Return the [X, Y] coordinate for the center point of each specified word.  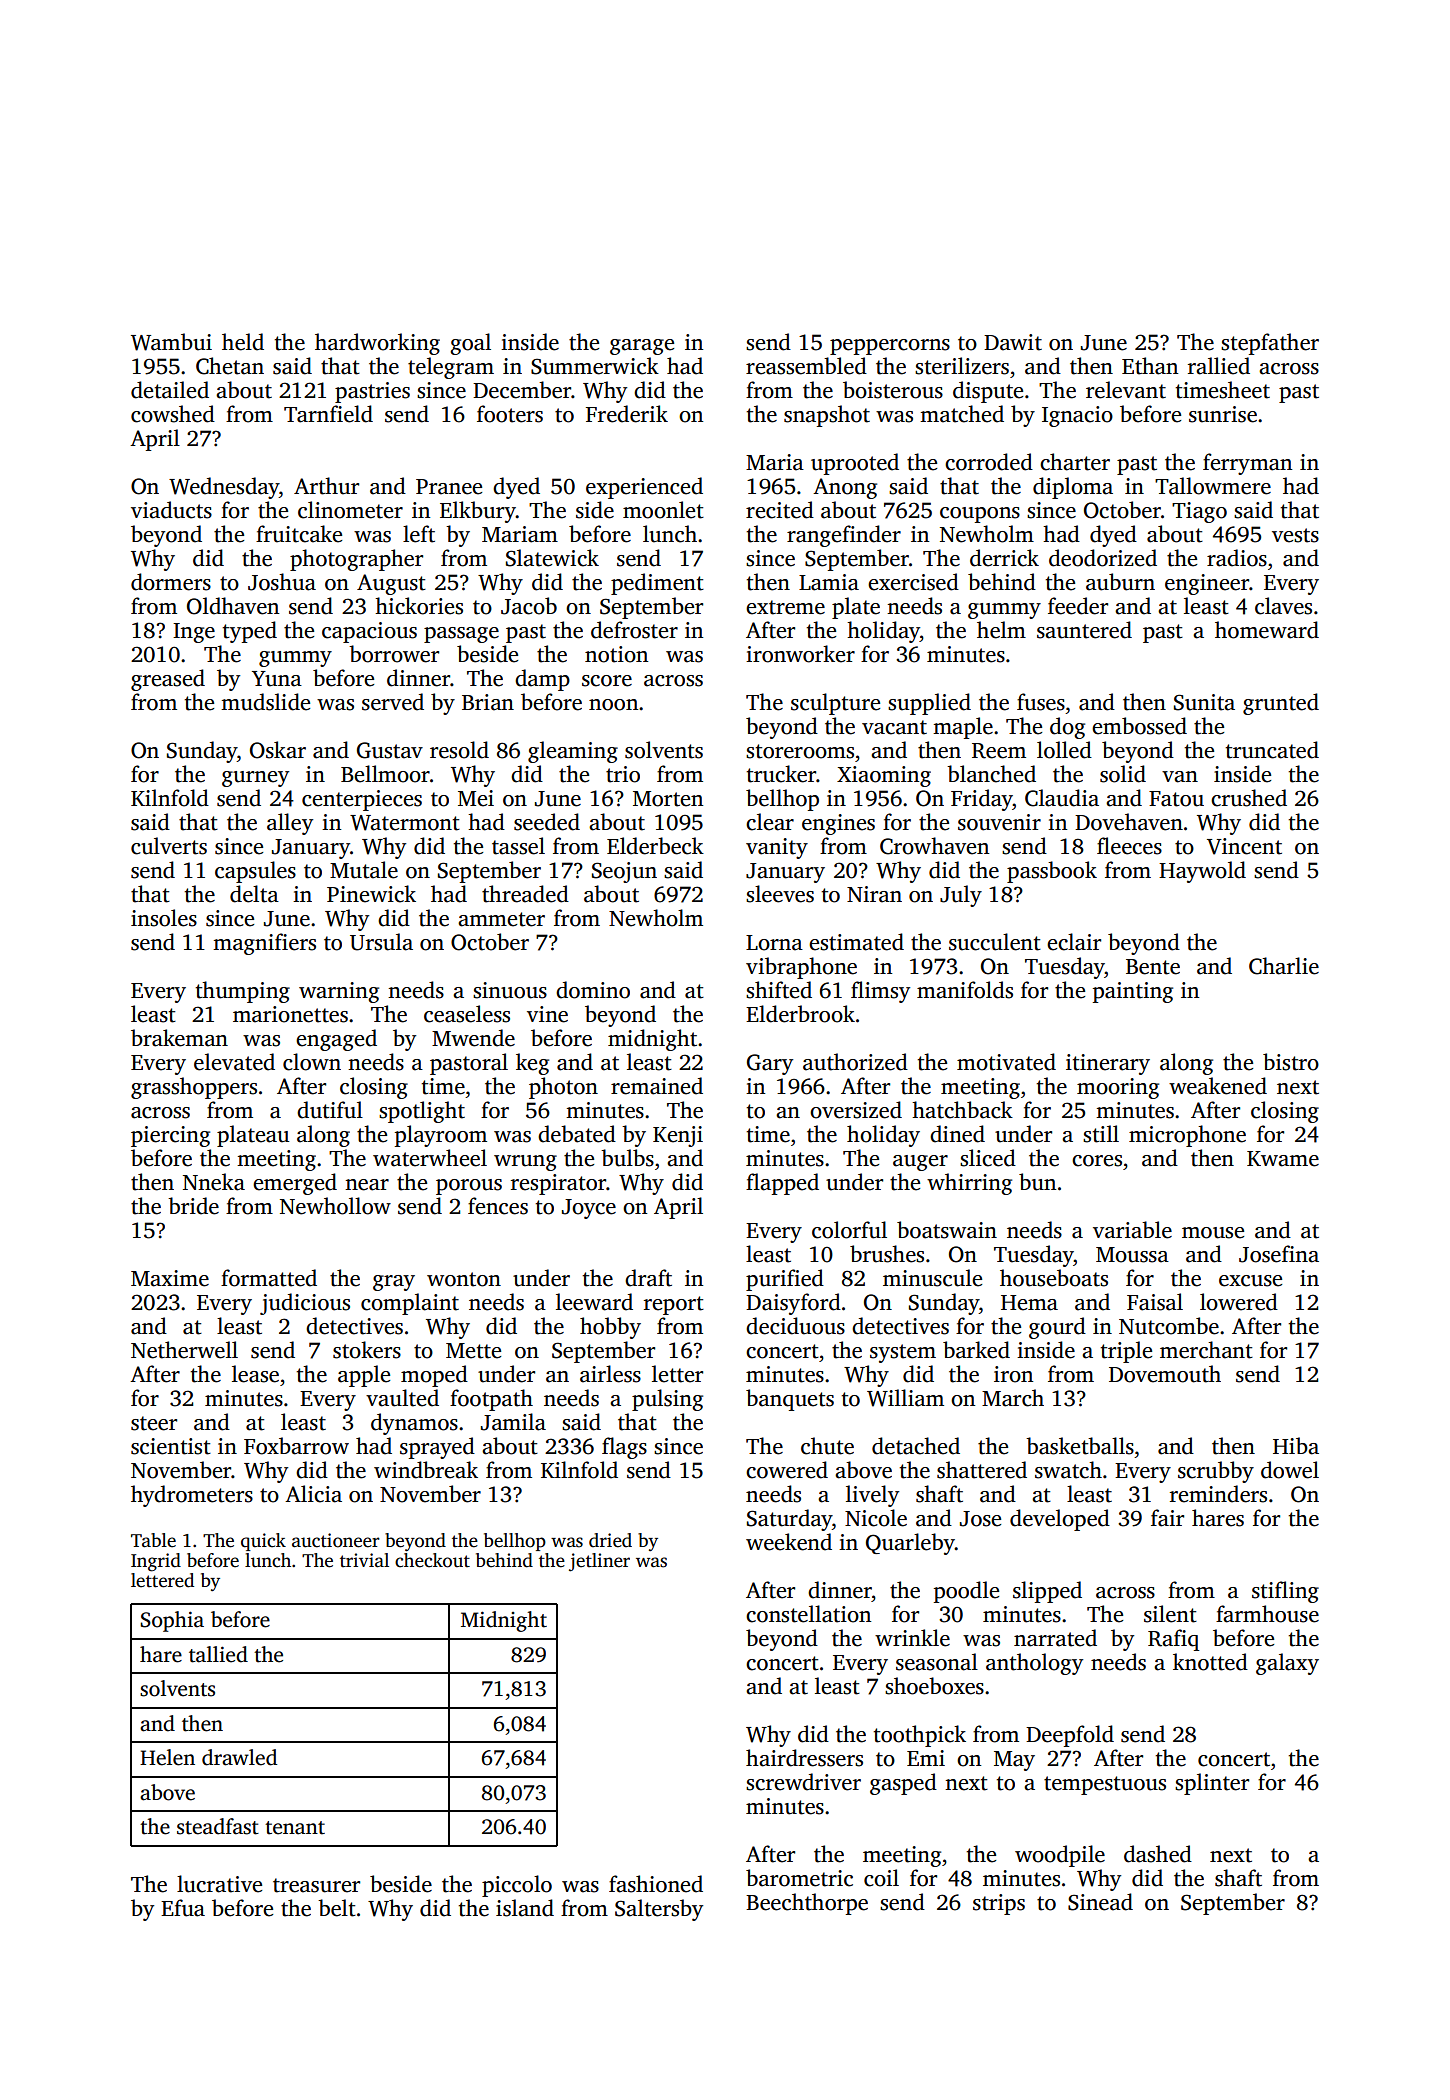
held [243, 342]
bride [193, 1206]
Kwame [1283, 1159]
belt [337, 1908]
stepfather [1270, 344]
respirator [558, 1184]
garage [642, 347]
